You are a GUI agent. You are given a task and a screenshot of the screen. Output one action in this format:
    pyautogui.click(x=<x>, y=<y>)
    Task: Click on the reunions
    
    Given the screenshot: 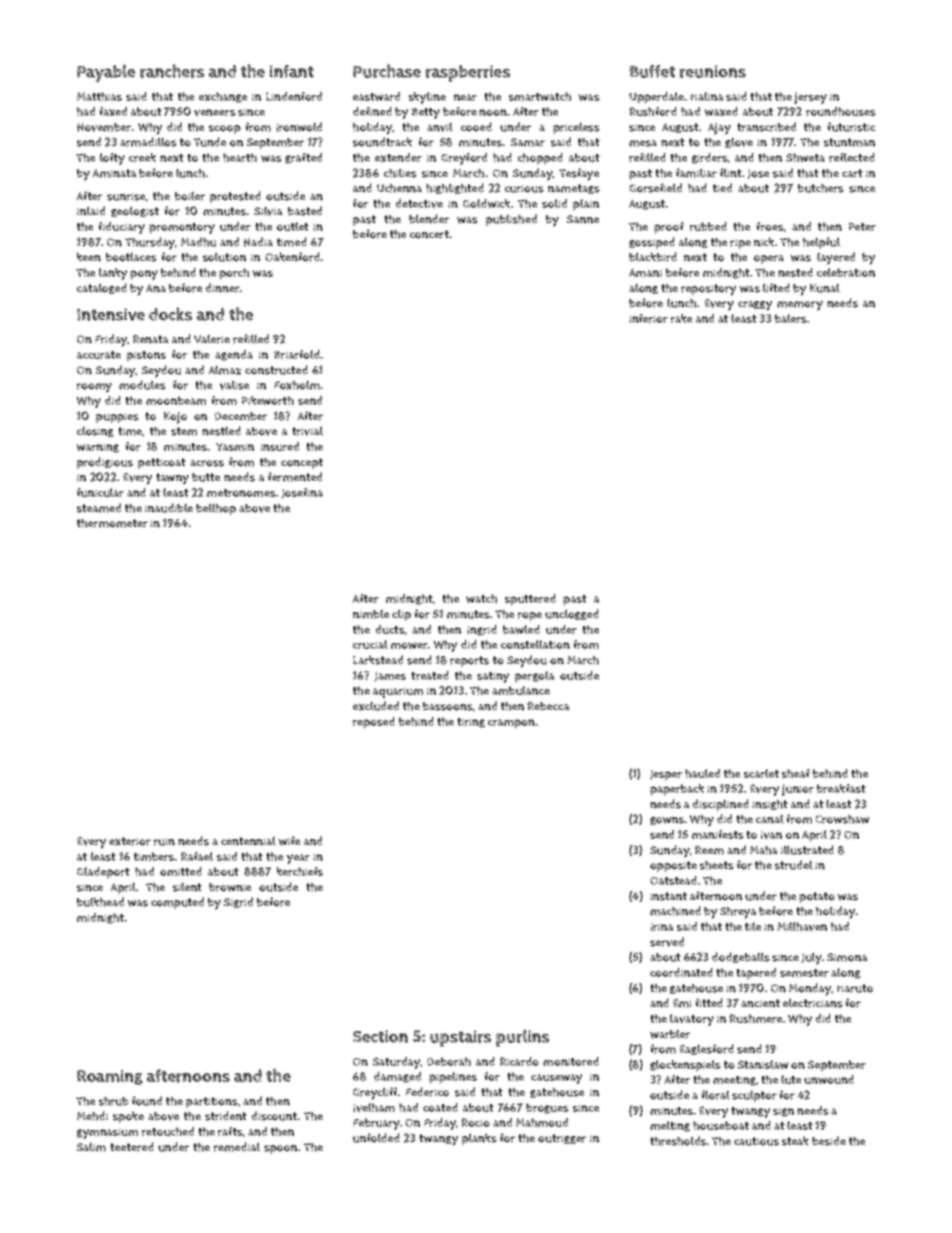 What is the action you would take?
    pyautogui.click(x=713, y=71)
